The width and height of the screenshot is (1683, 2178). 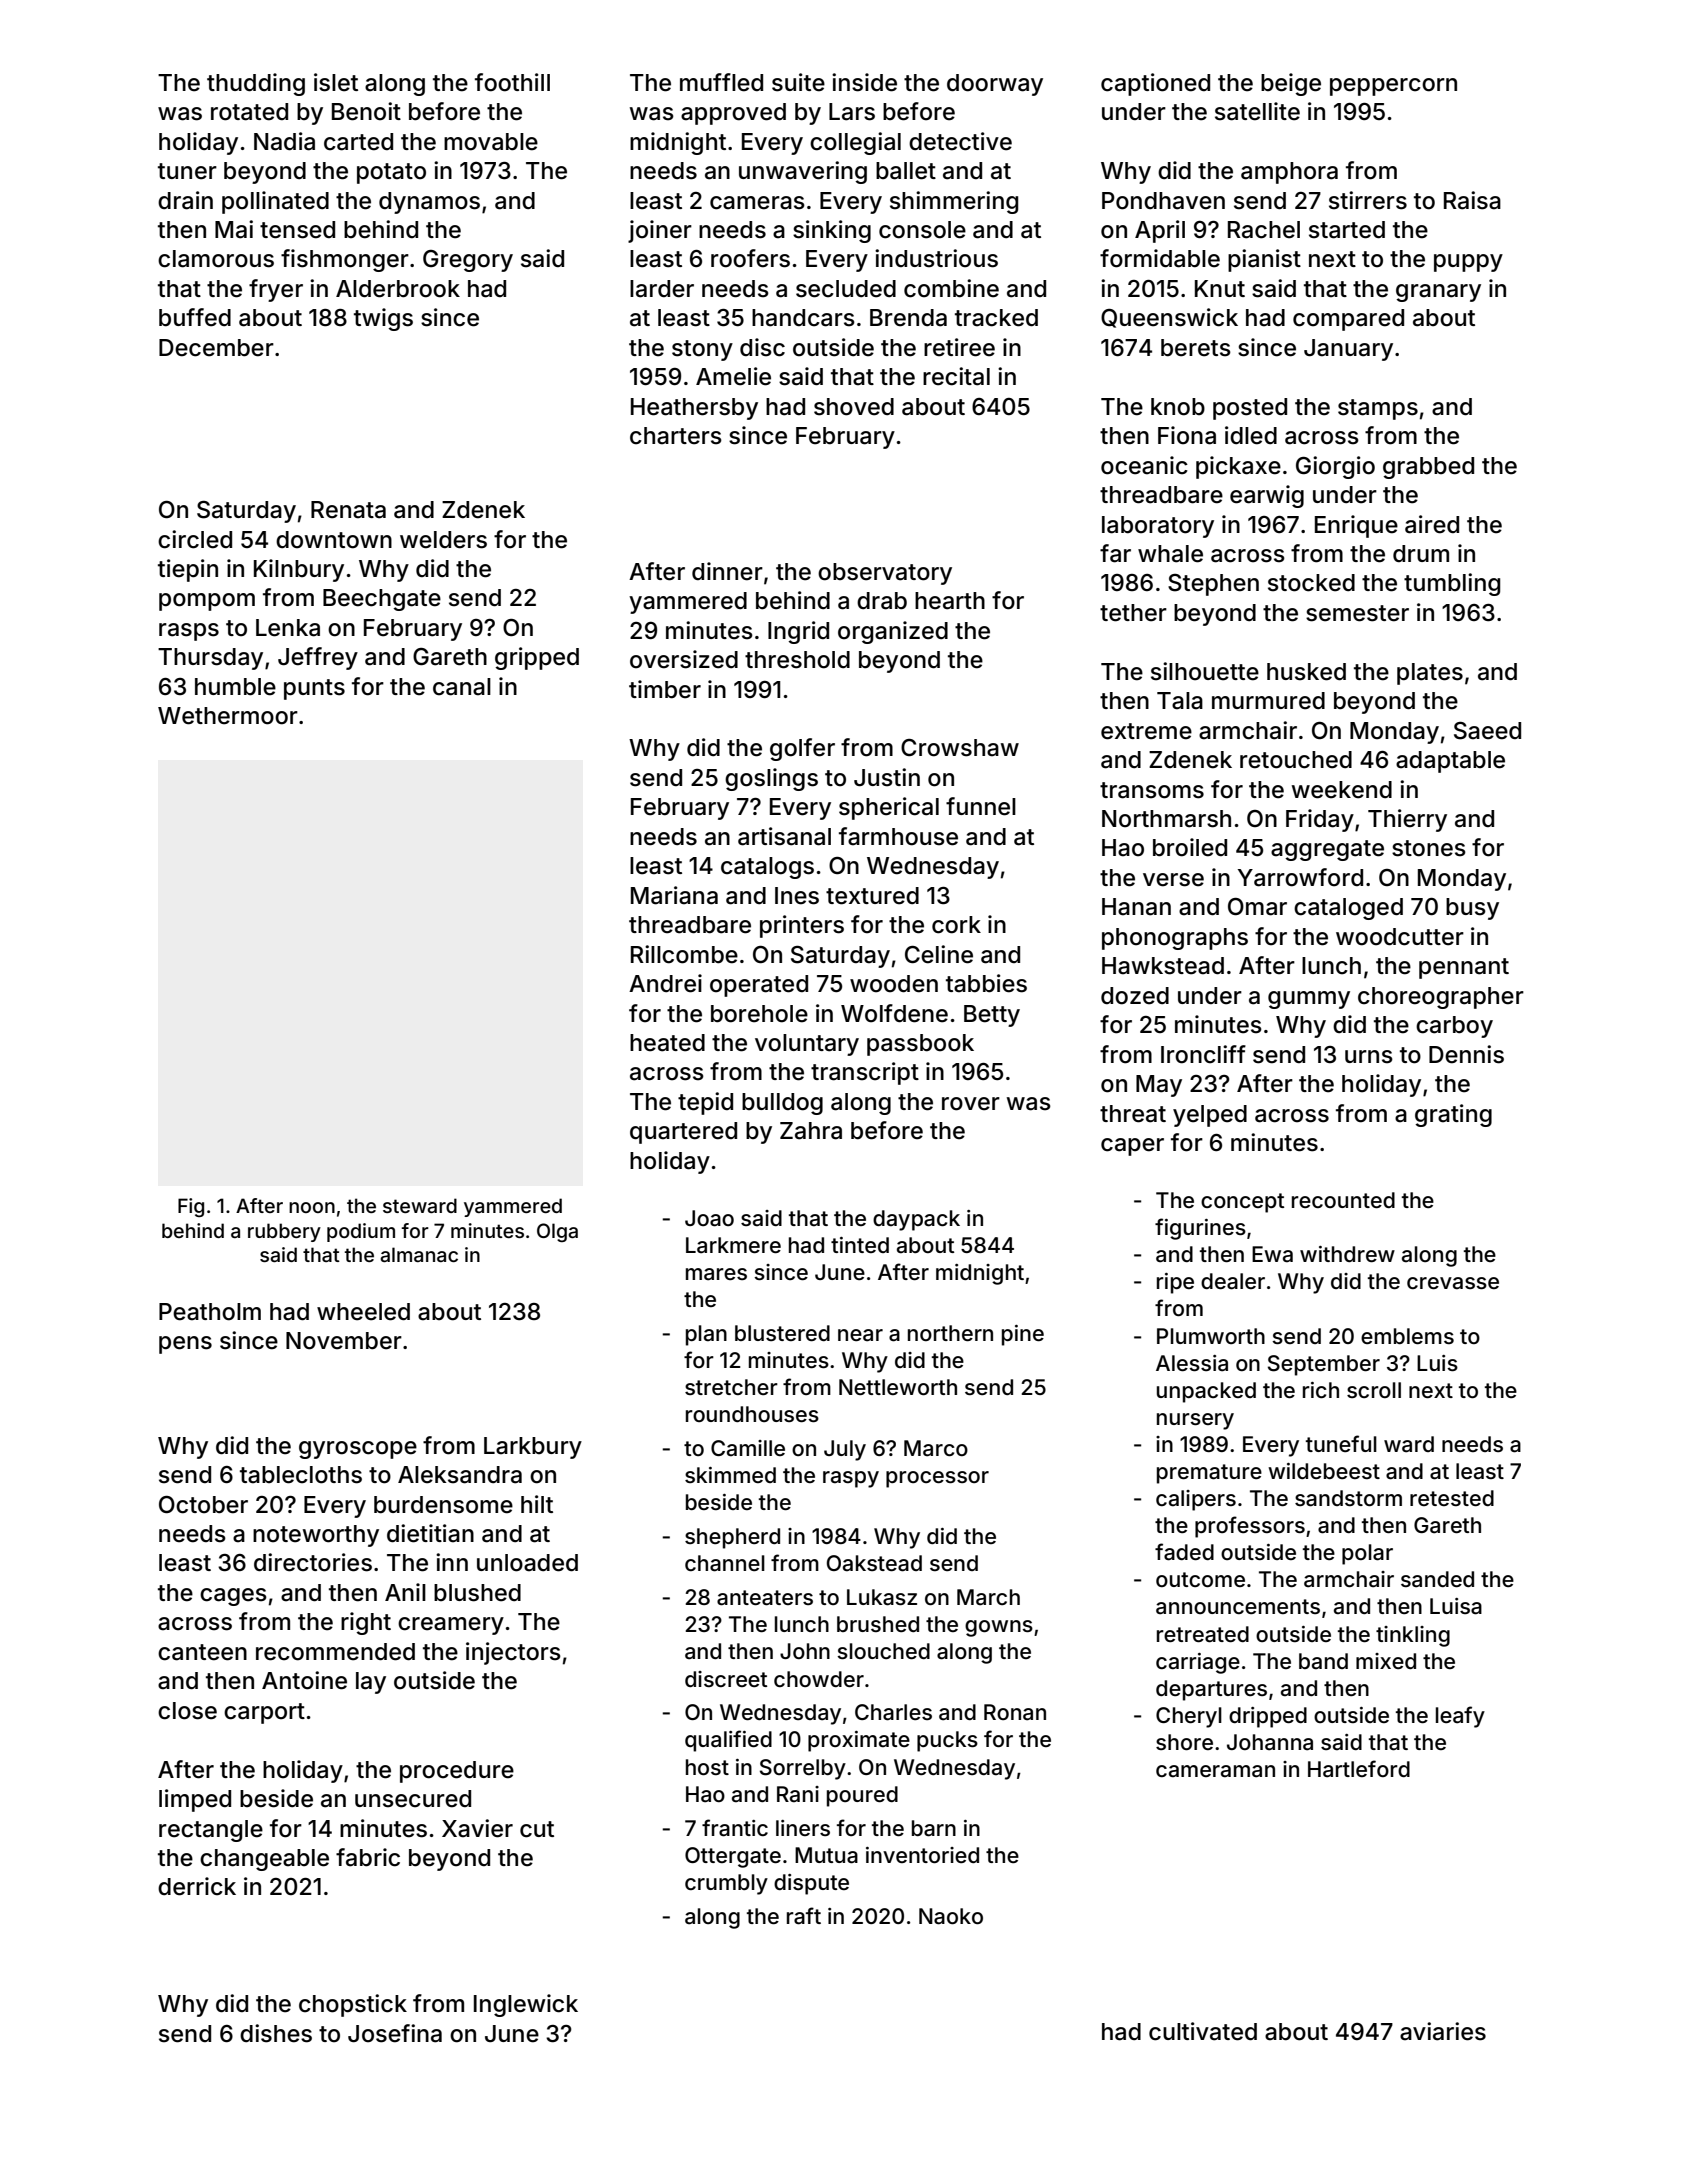 I want to click on unpacked, so click(x=1206, y=1392).
